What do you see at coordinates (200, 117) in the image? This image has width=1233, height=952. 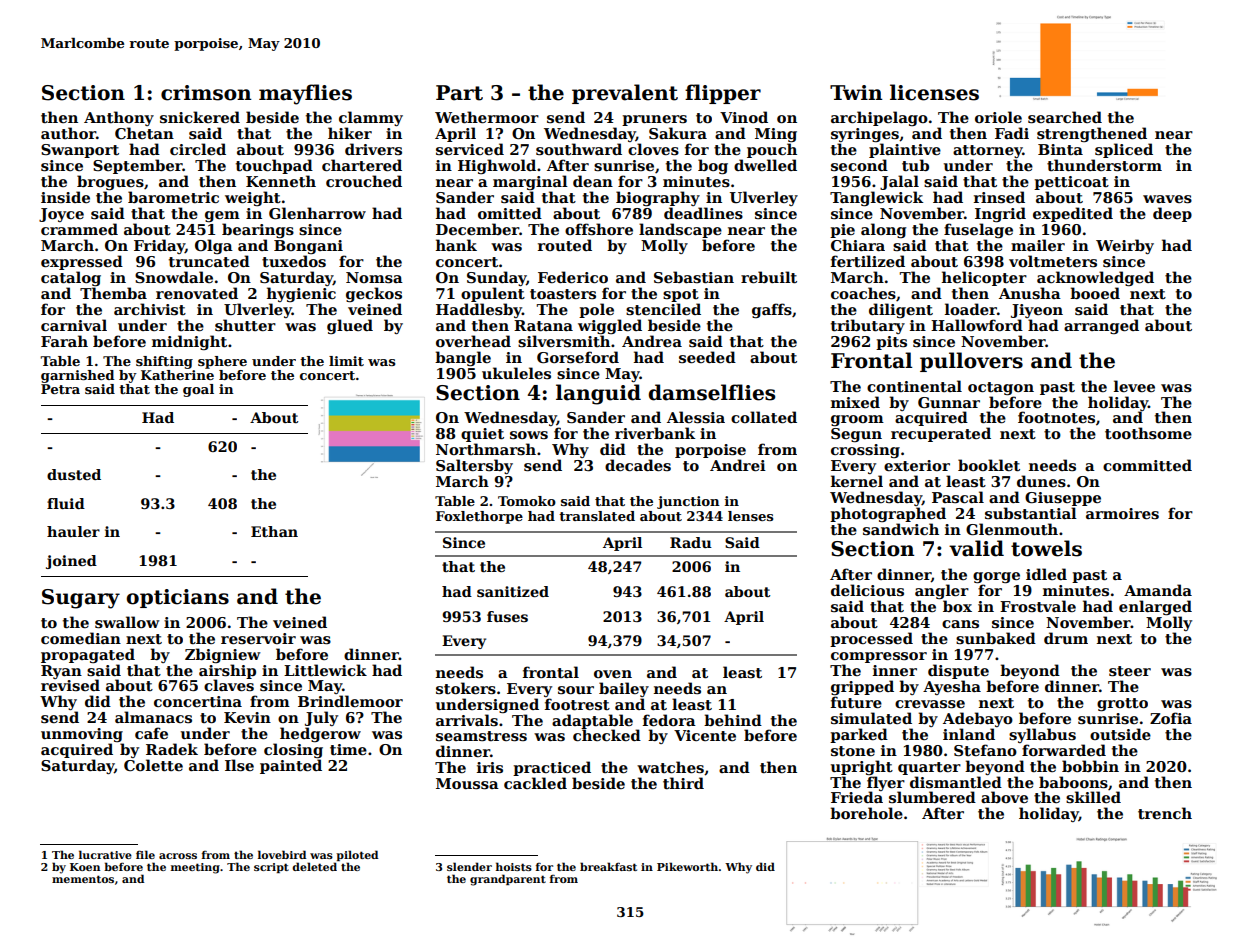 I see `snickered` at bounding box center [200, 117].
